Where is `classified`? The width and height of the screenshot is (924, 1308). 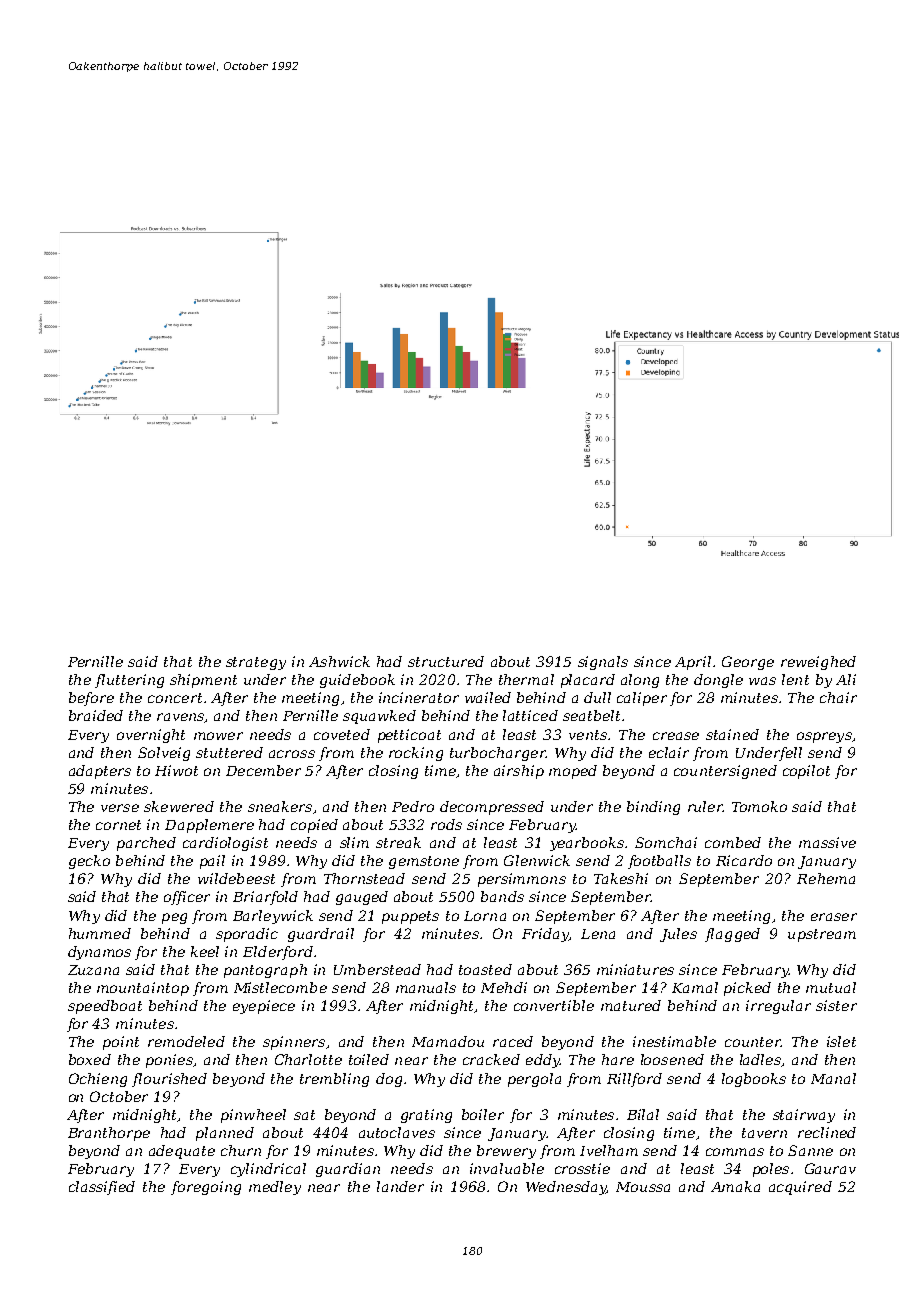
classified is located at coordinates (102, 1188).
